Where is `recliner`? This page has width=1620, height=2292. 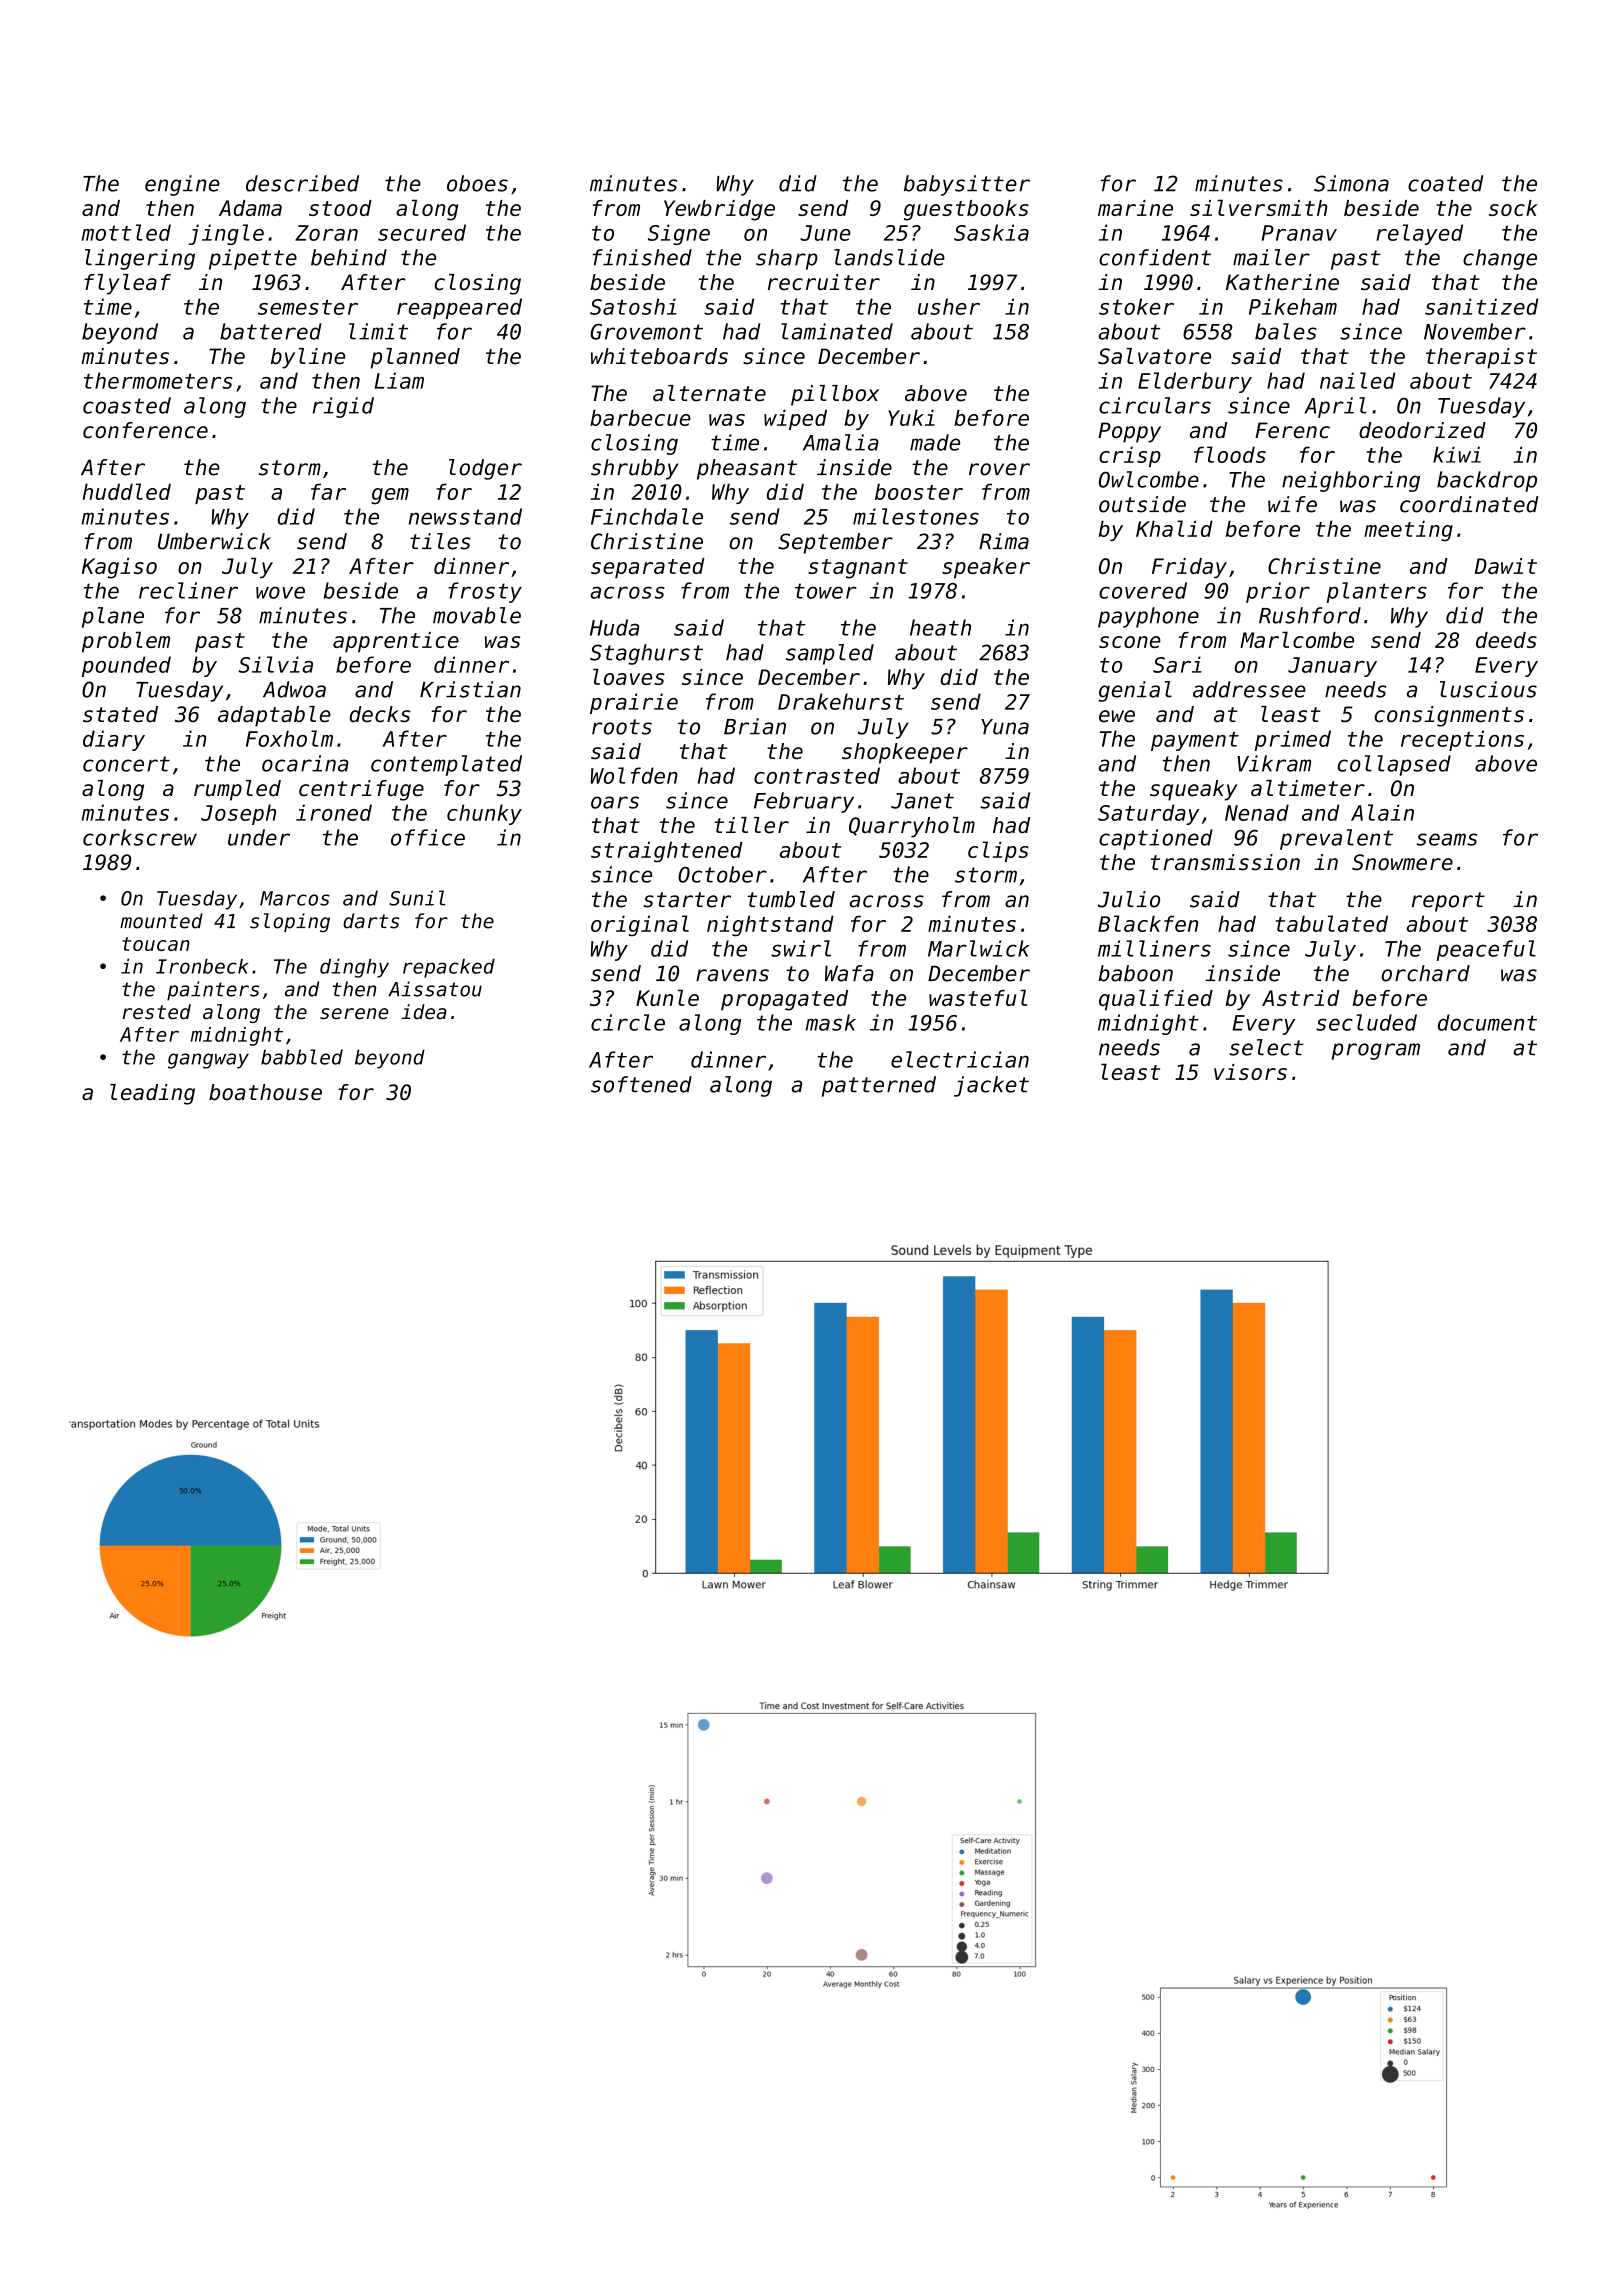 recliner is located at coordinates (188, 590).
